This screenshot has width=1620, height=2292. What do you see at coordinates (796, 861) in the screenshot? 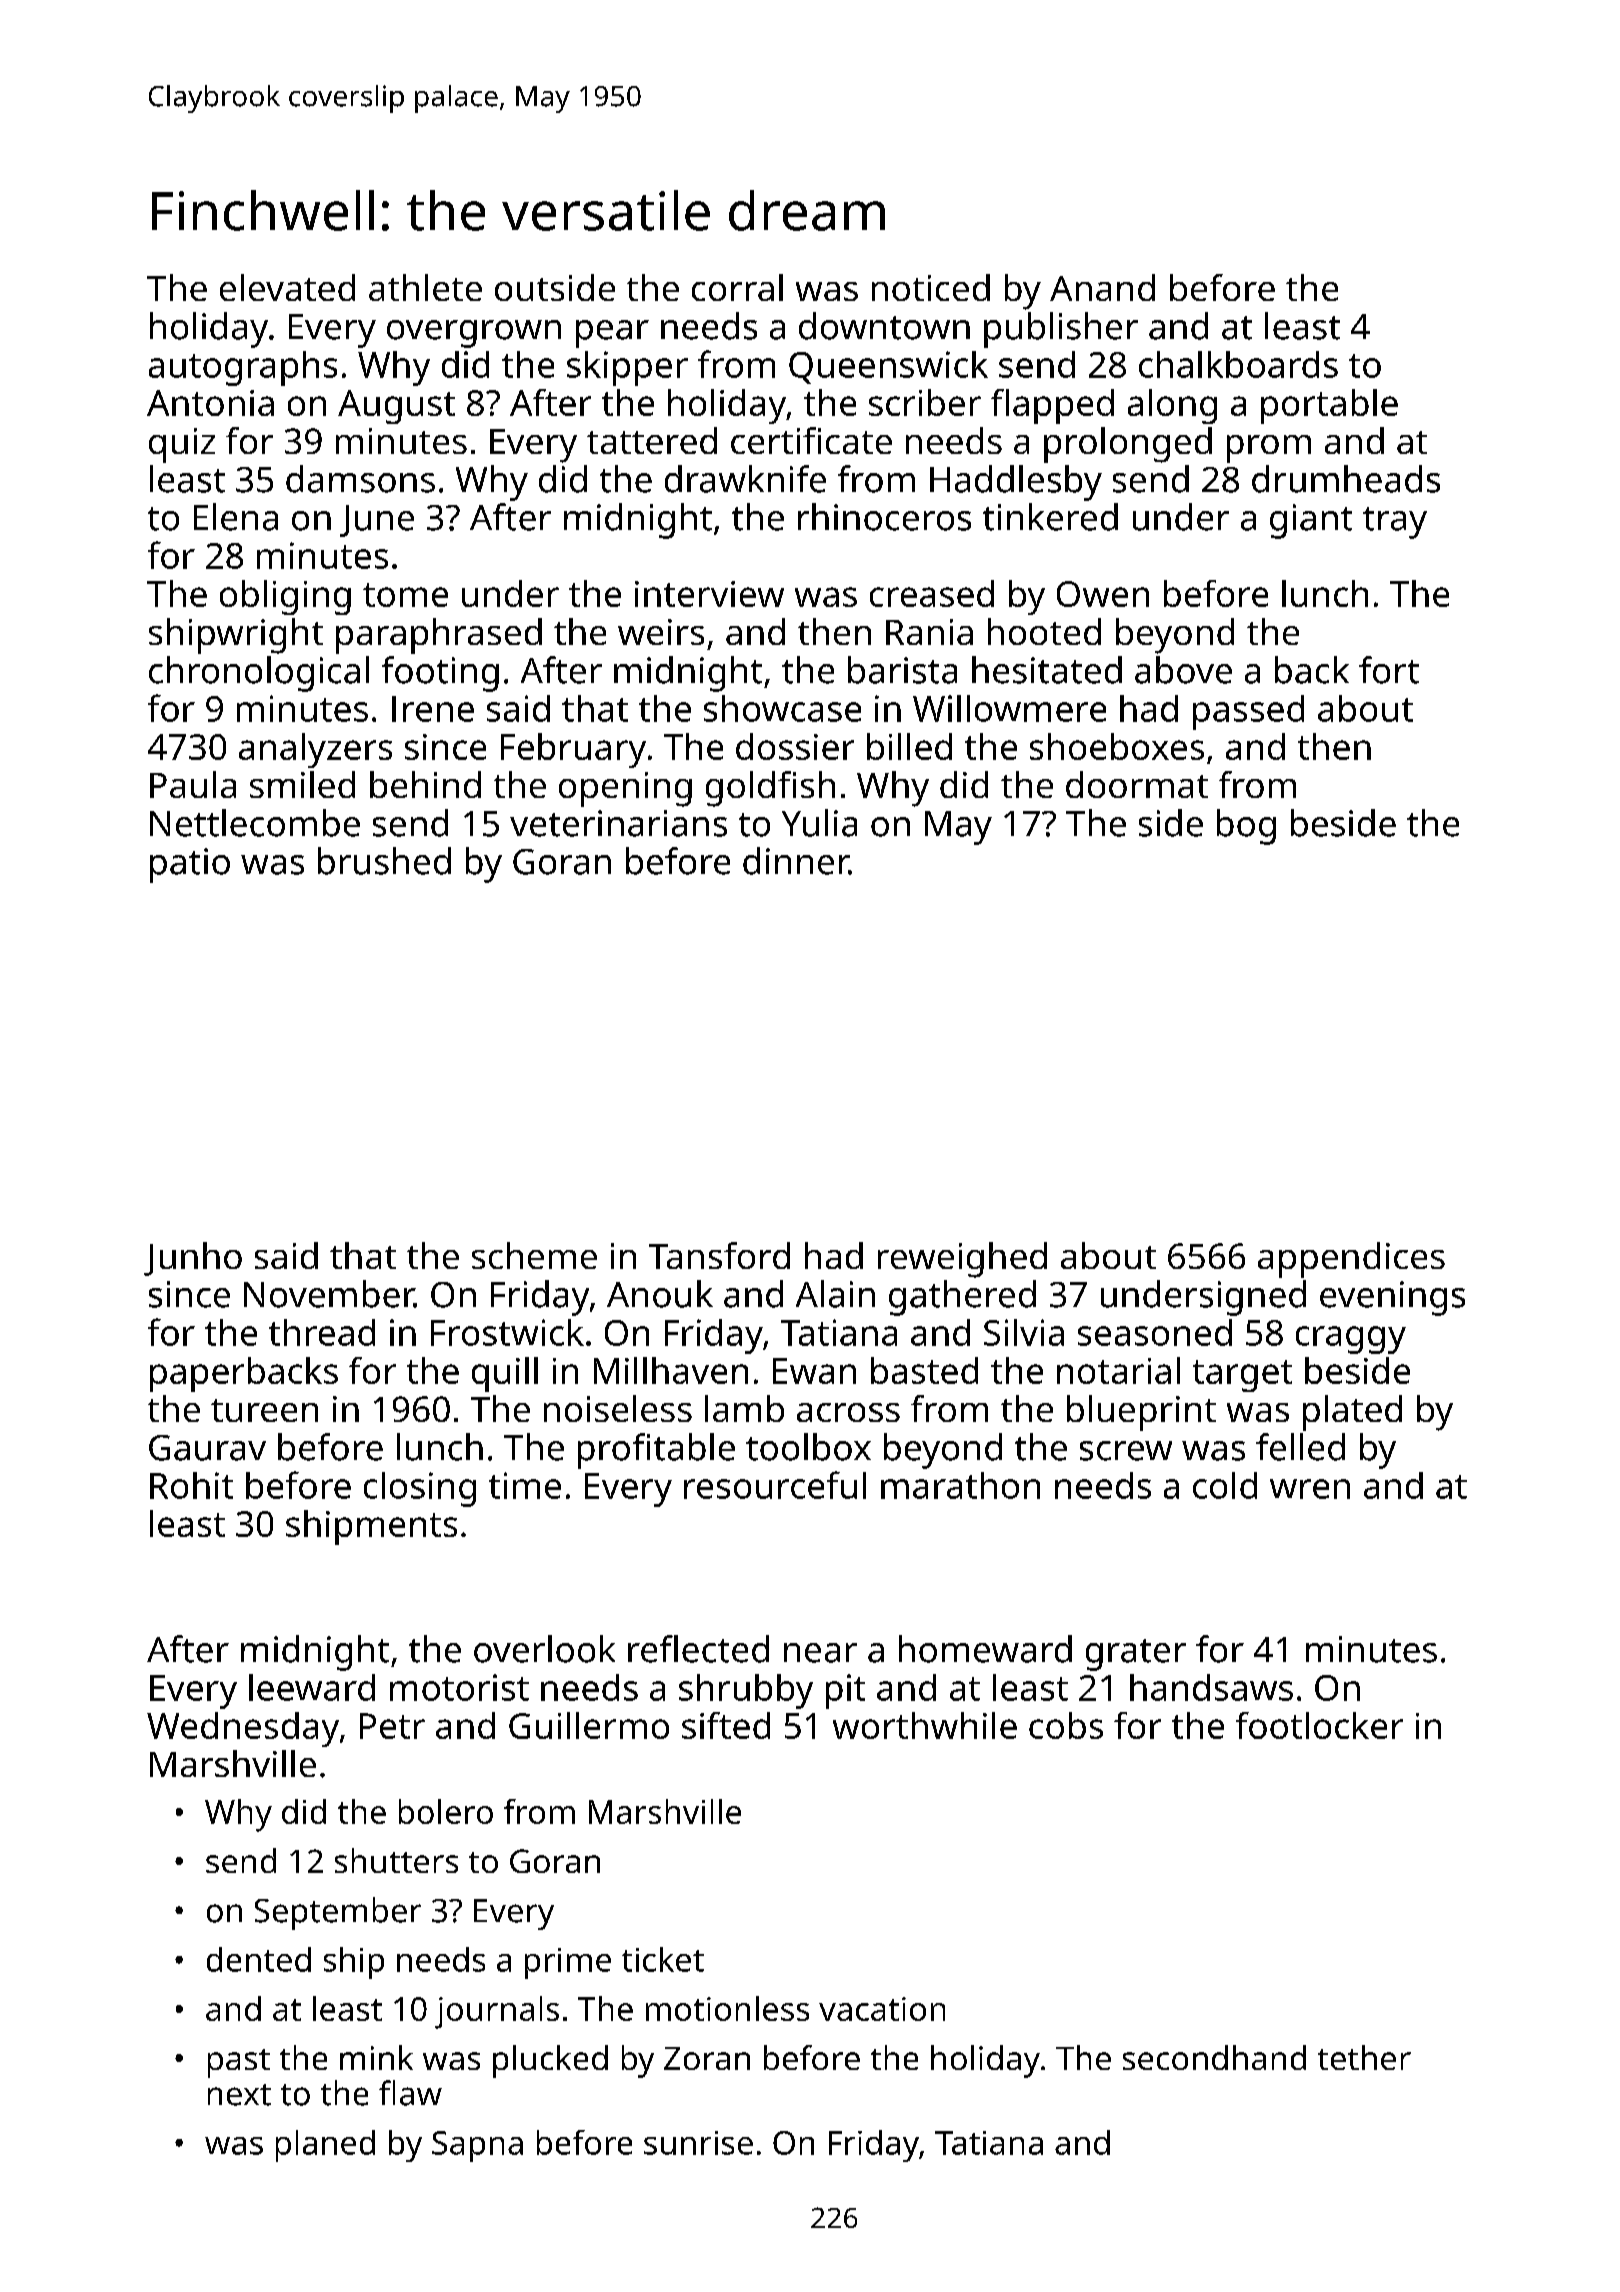
I see `dinner` at bounding box center [796, 861].
